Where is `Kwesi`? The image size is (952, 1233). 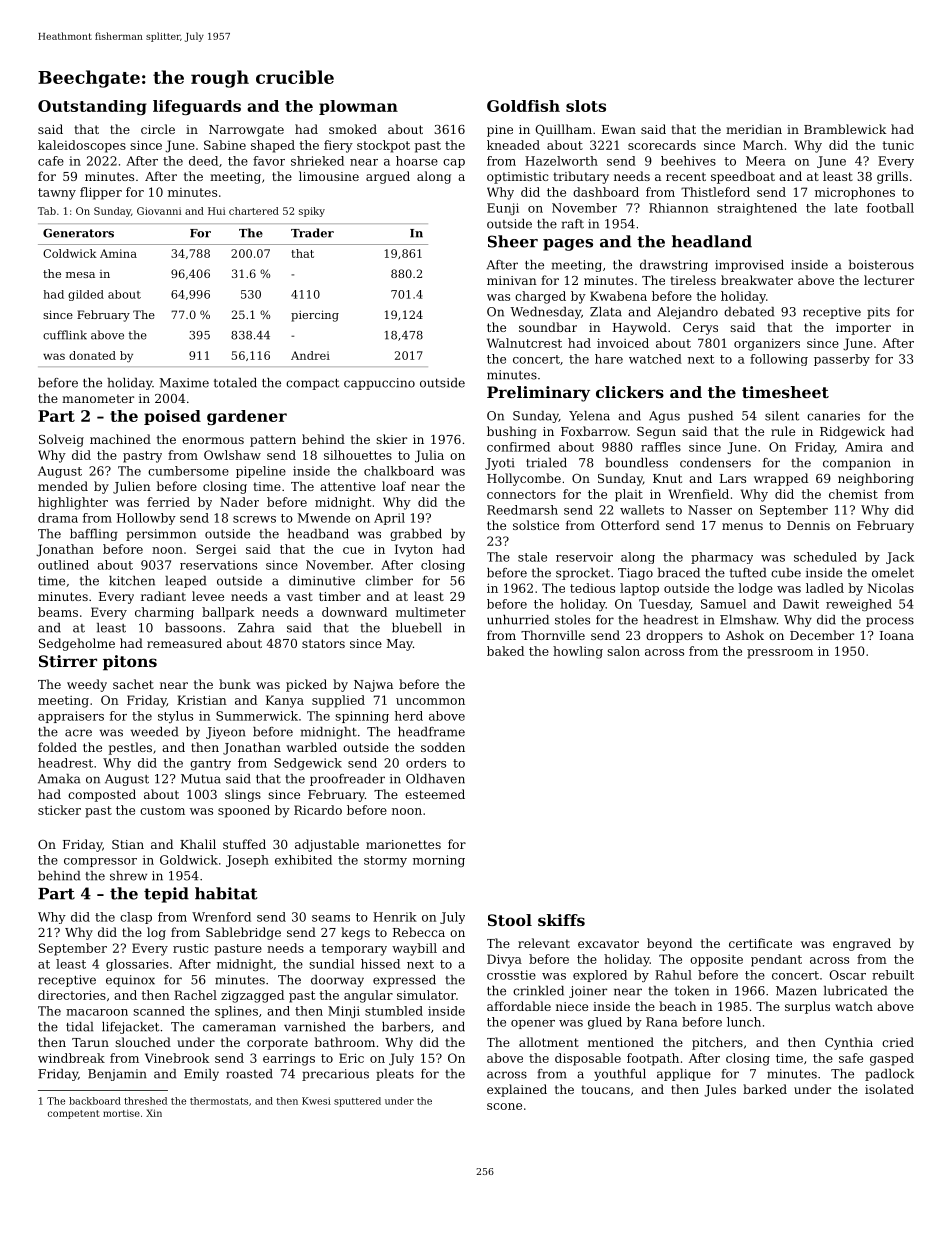
Kwesi is located at coordinates (316, 1101).
